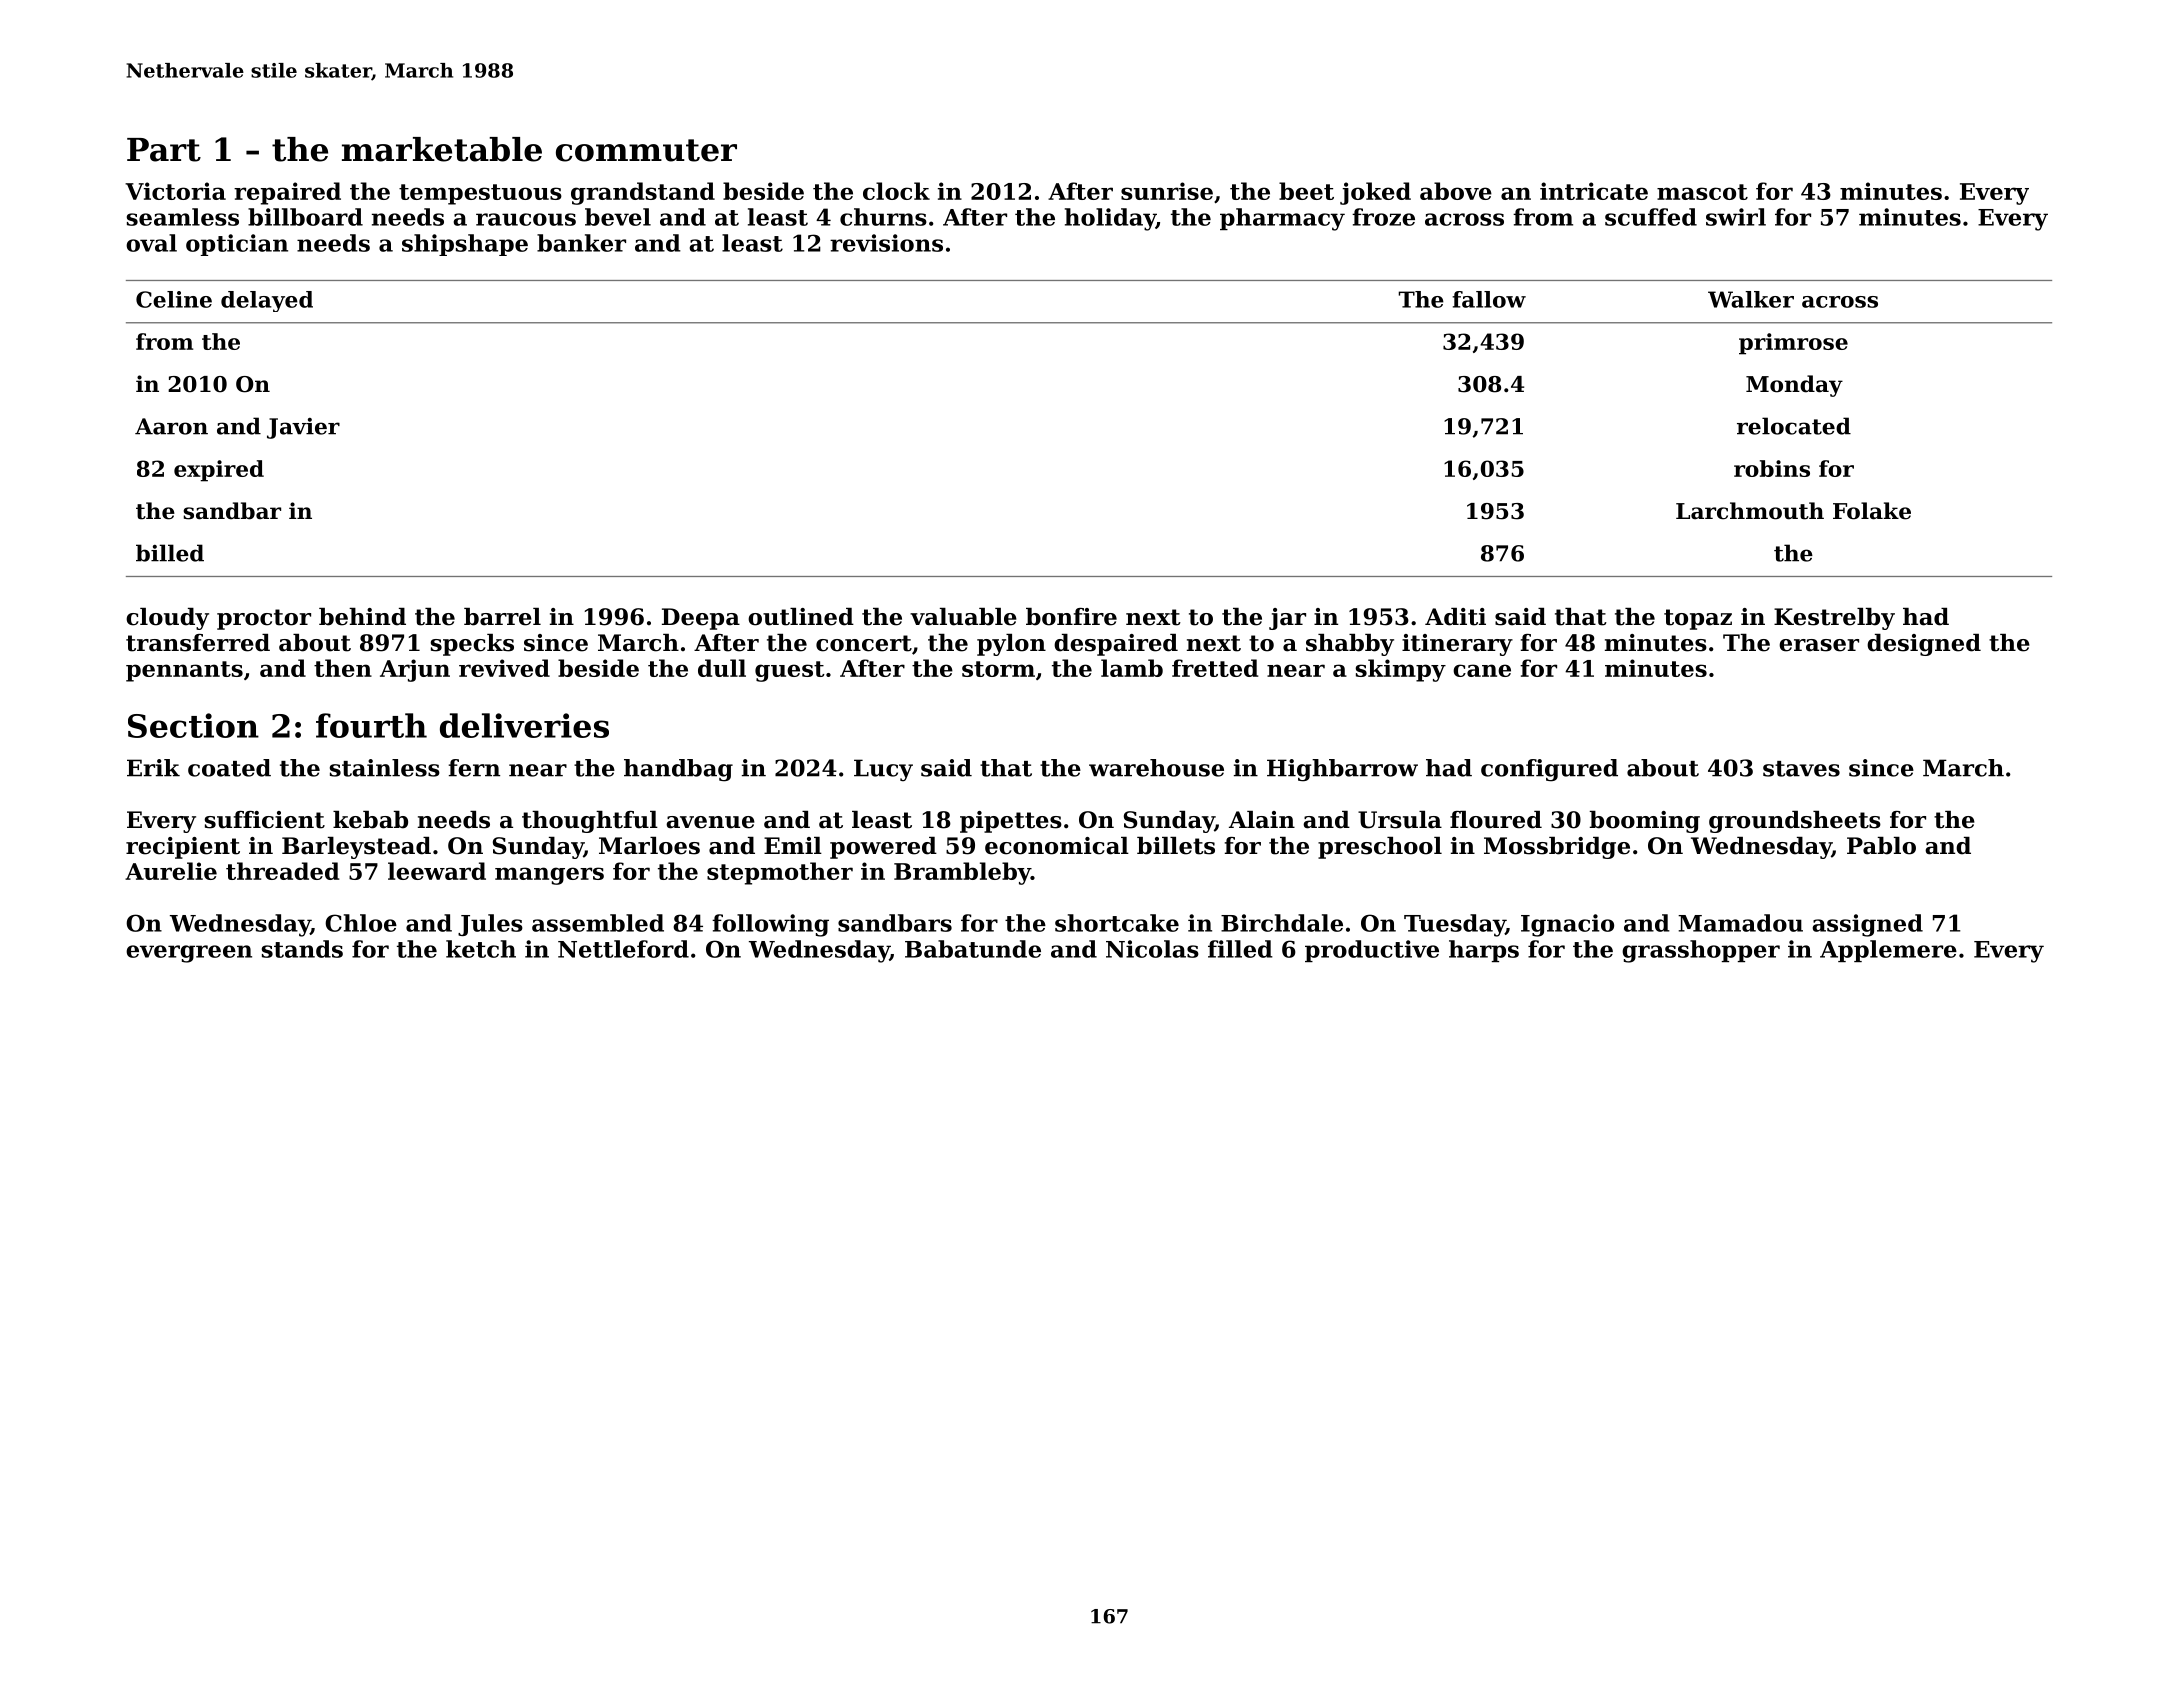 The image size is (2178, 1683). What do you see at coordinates (442, 149) in the screenshot?
I see `marketable` at bounding box center [442, 149].
